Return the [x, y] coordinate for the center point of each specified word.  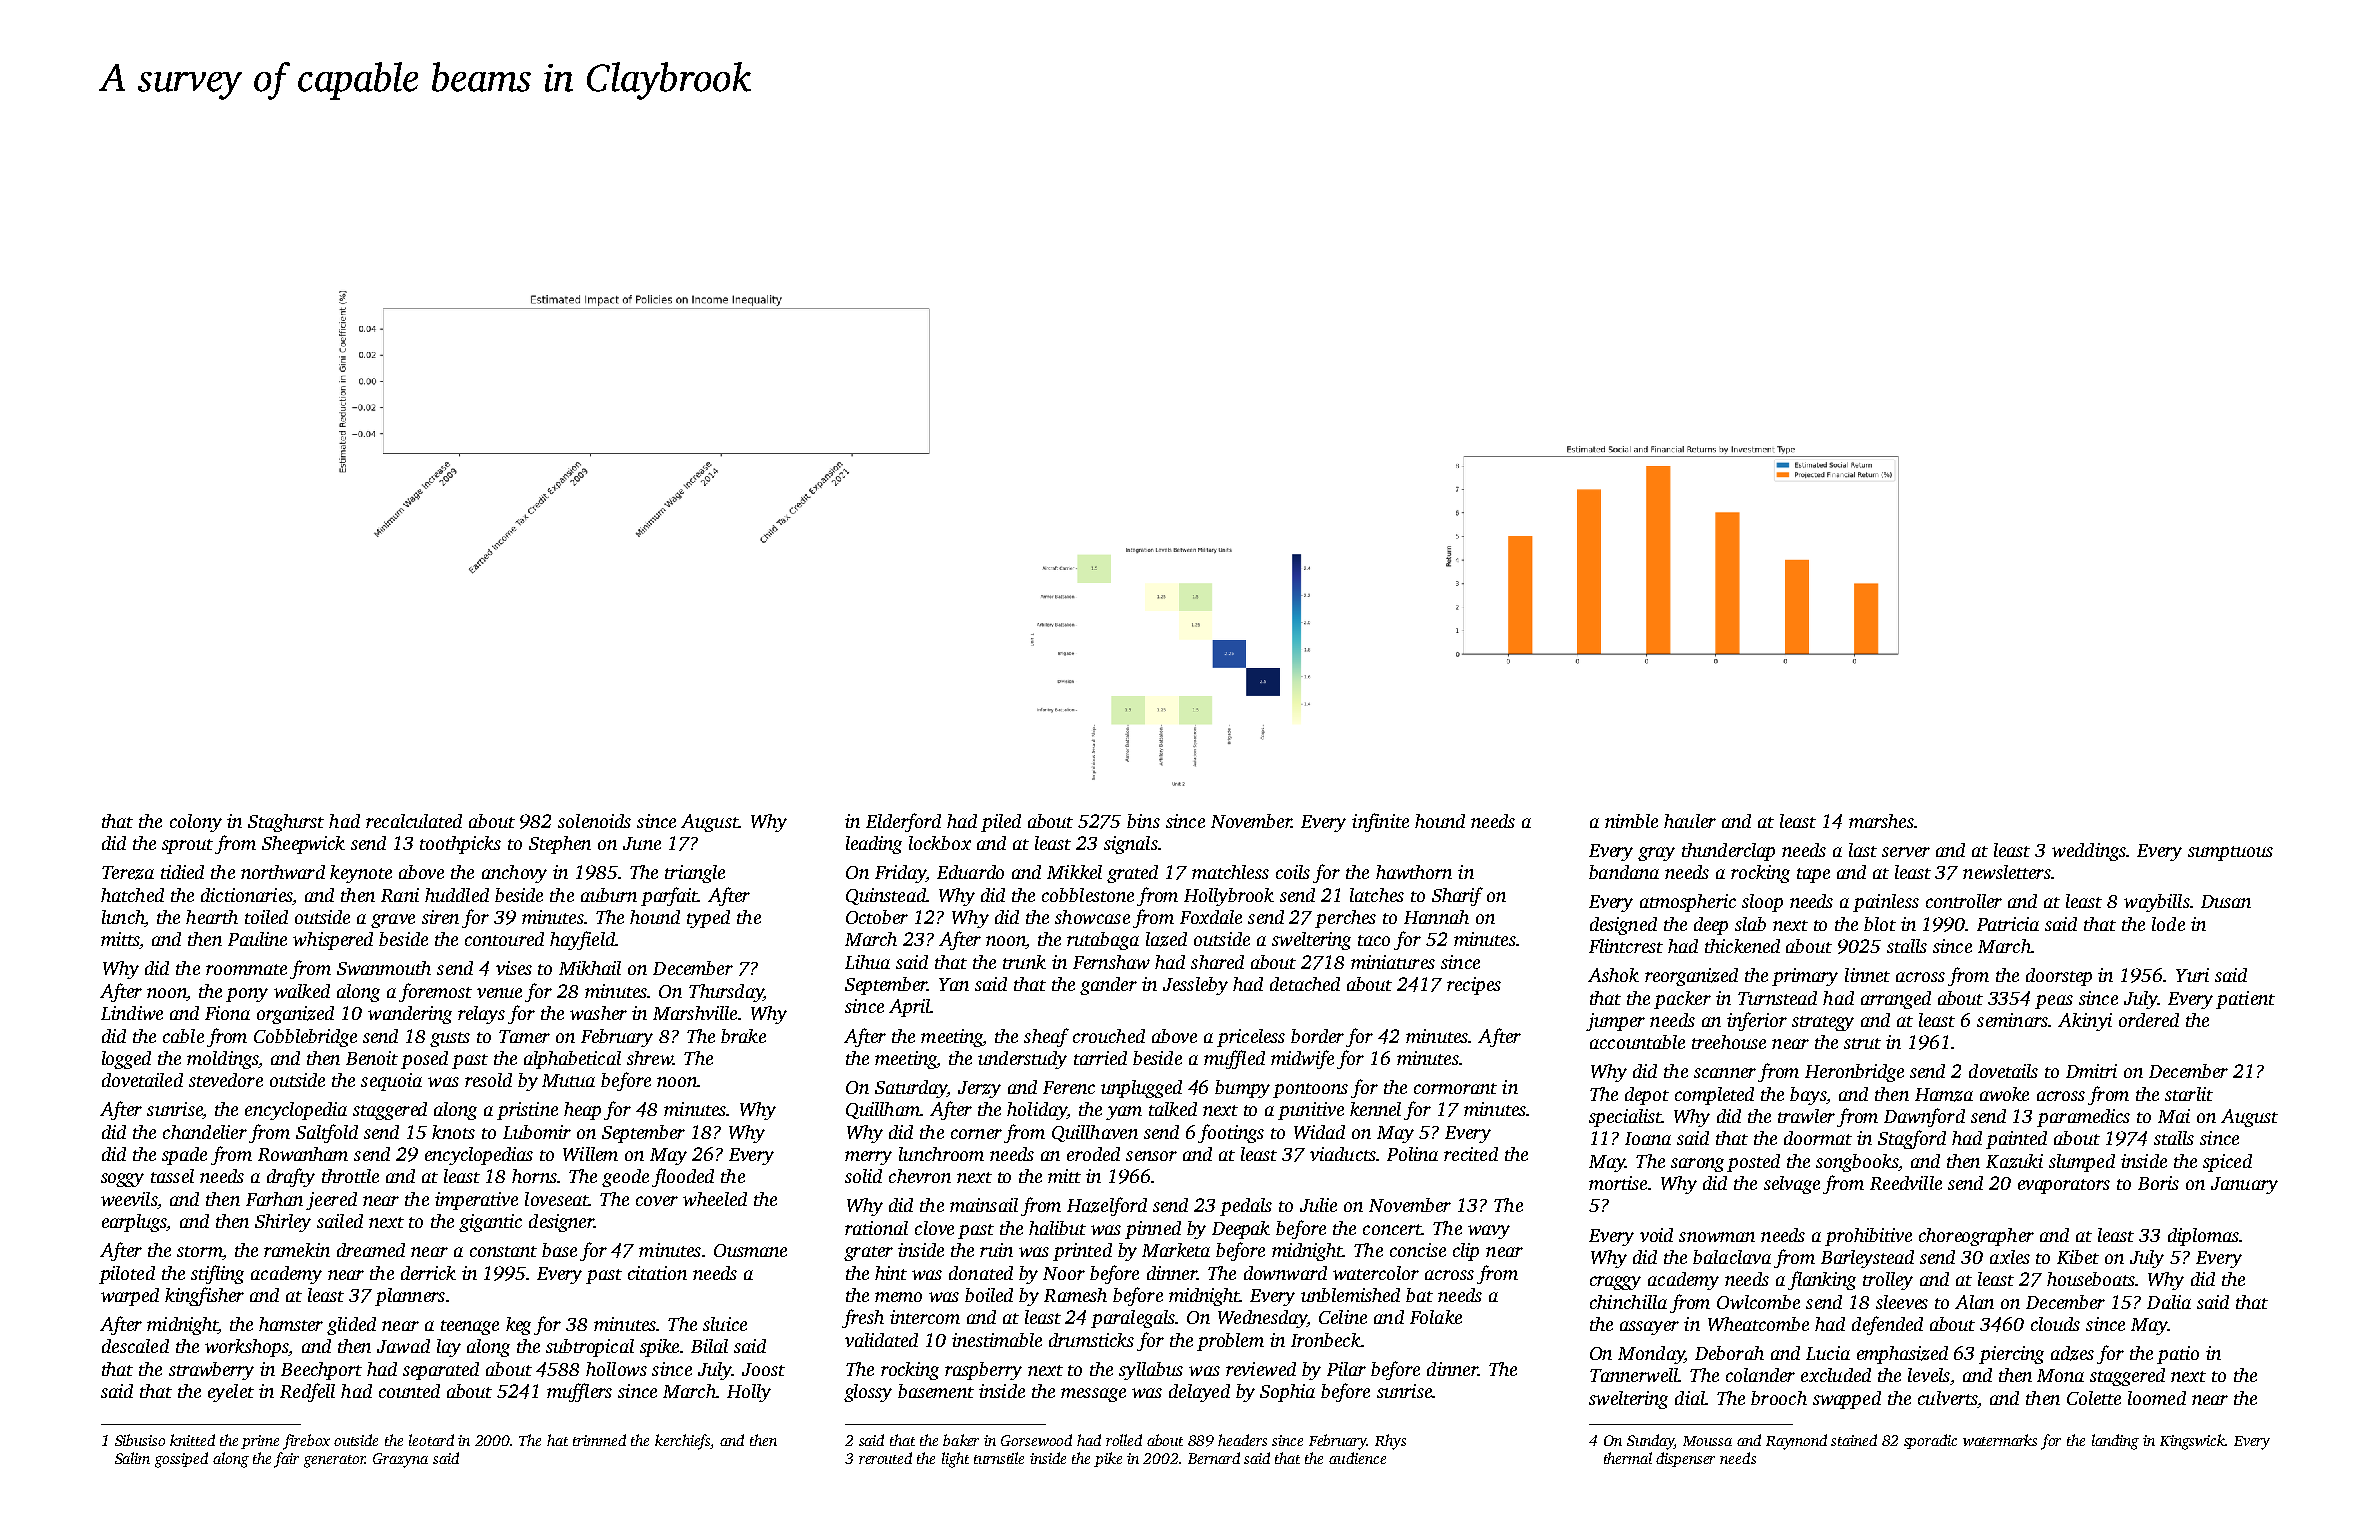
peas [2054, 1002]
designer [561, 1223]
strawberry [211, 1371]
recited [1471, 1154]
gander [1108, 986]
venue [499, 993]
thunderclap [1728, 852]
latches [1377, 895]
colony [196, 823]
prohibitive [1868, 1237]
